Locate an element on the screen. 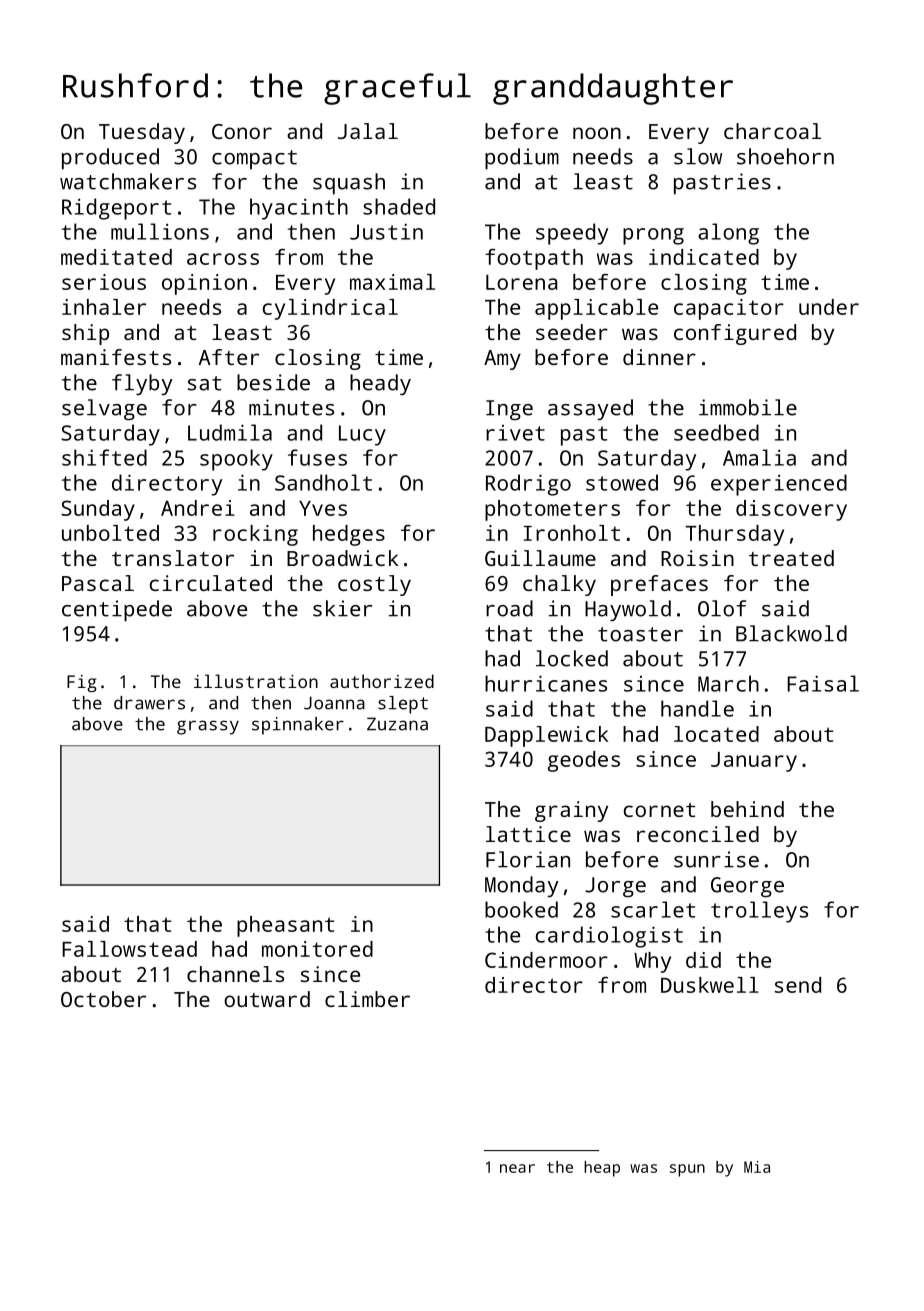 The width and height of the screenshot is (924, 1311). pheasant is located at coordinates (285, 926).
